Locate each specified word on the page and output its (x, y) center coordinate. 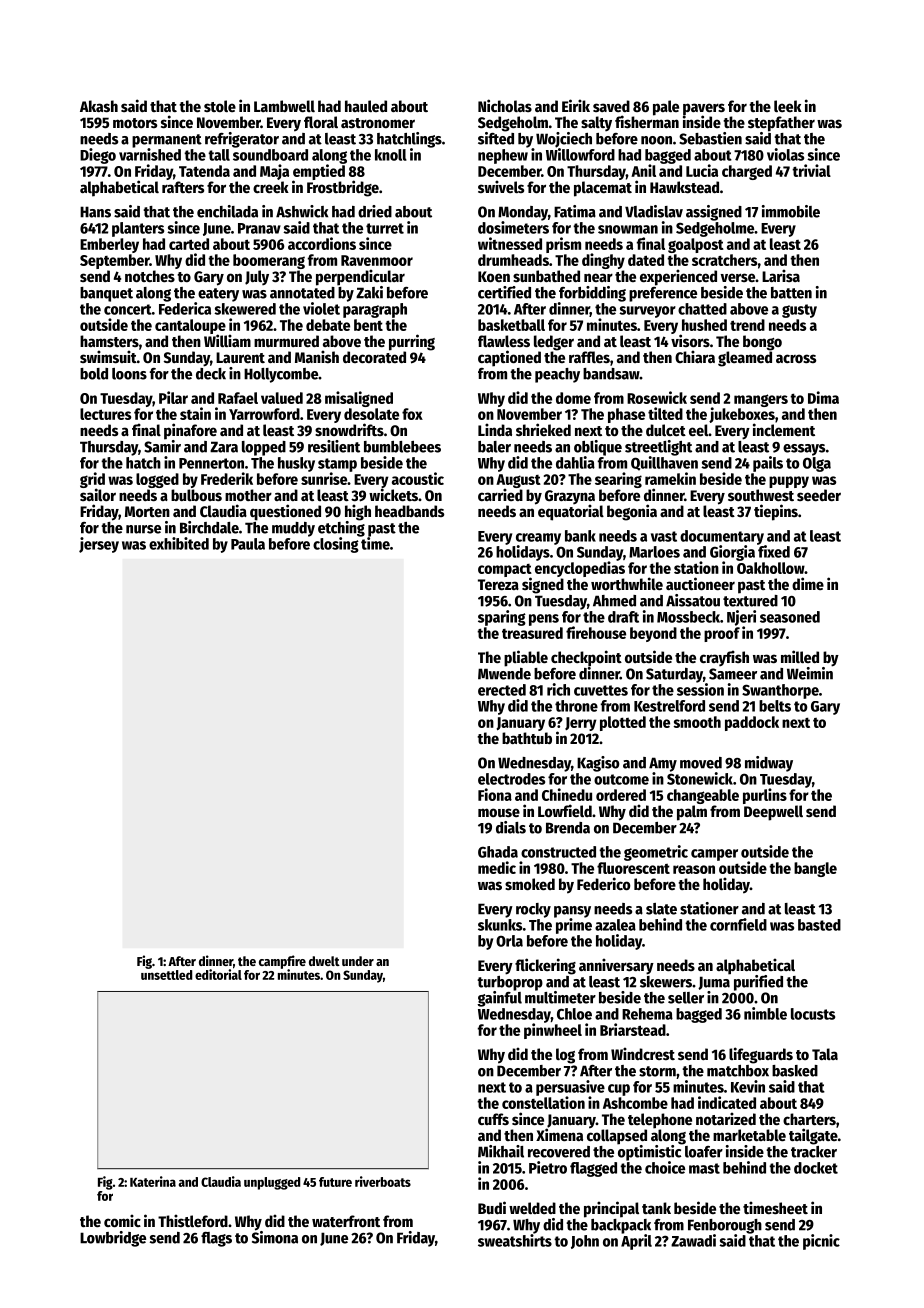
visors (690, 340)
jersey (99, 545)
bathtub (527, 738)
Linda (495, 429)
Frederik (227, 478)
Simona (275, 1237)
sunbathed (546, 276)
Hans (95, 212)
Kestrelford (669, 706)
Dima (823, 397)
